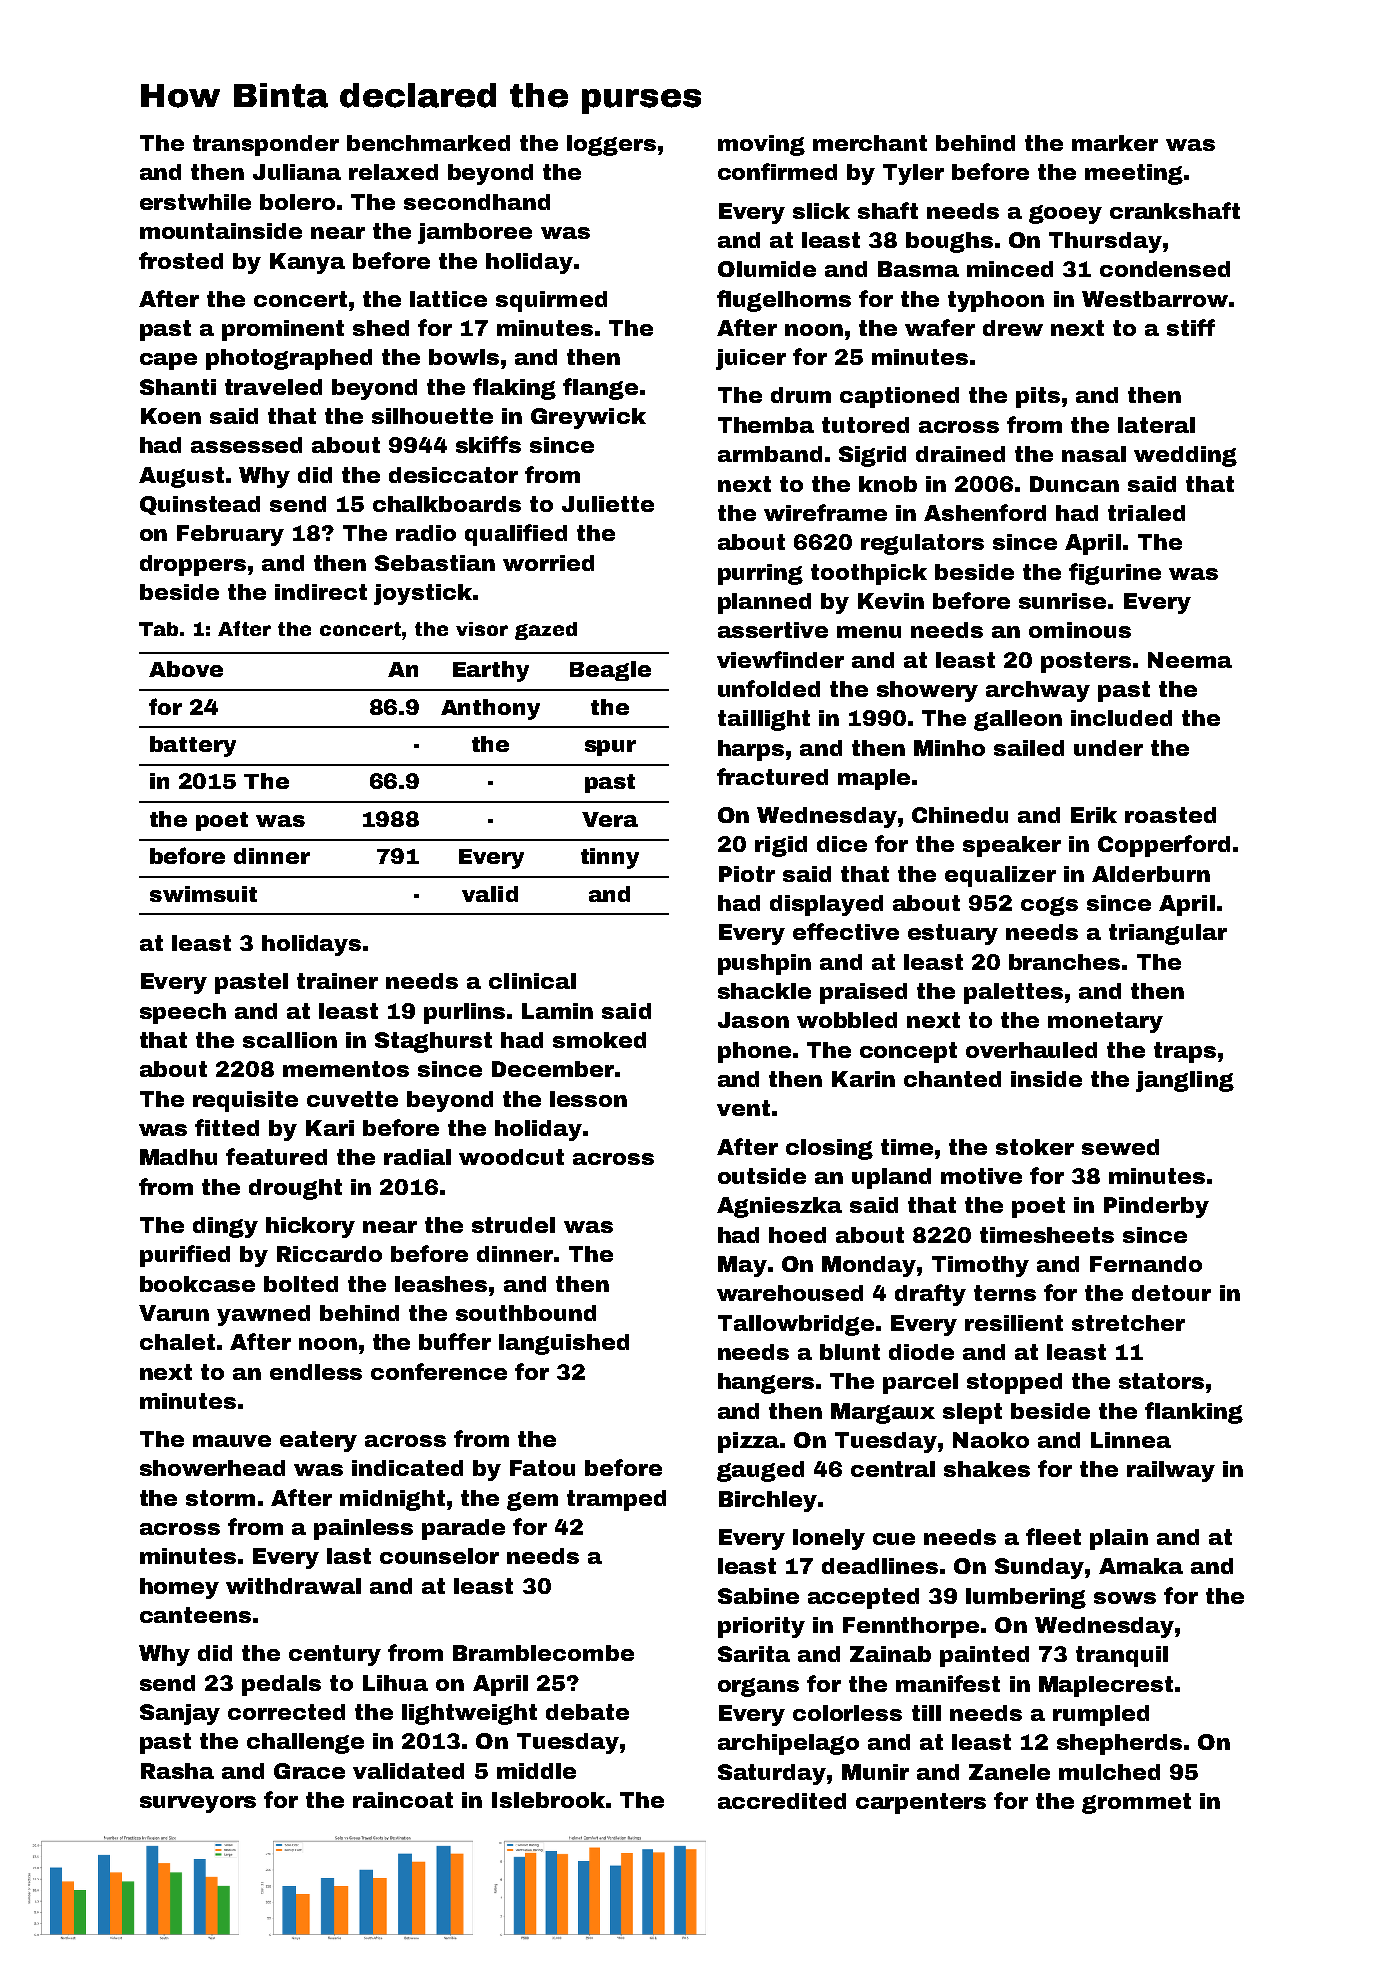  I want to click on detour, so click(1171, 1293).
